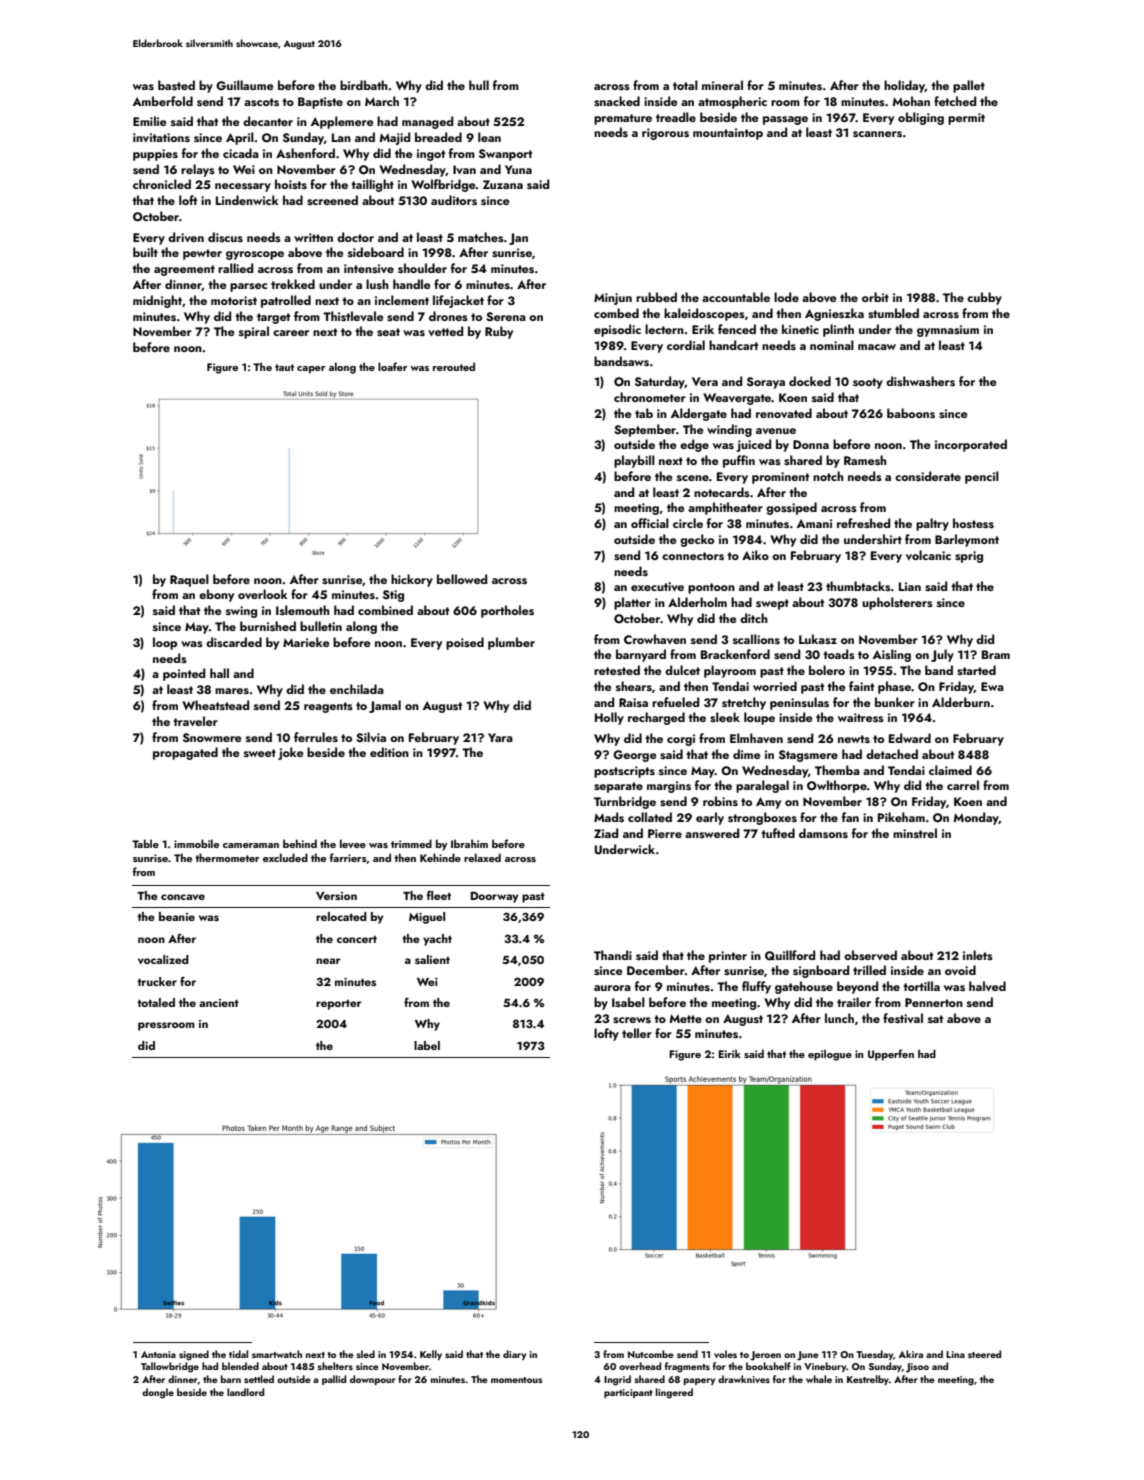 This screenshot has height=1480, width=1144. I want to click on epilogue, so click(830, 1055).
